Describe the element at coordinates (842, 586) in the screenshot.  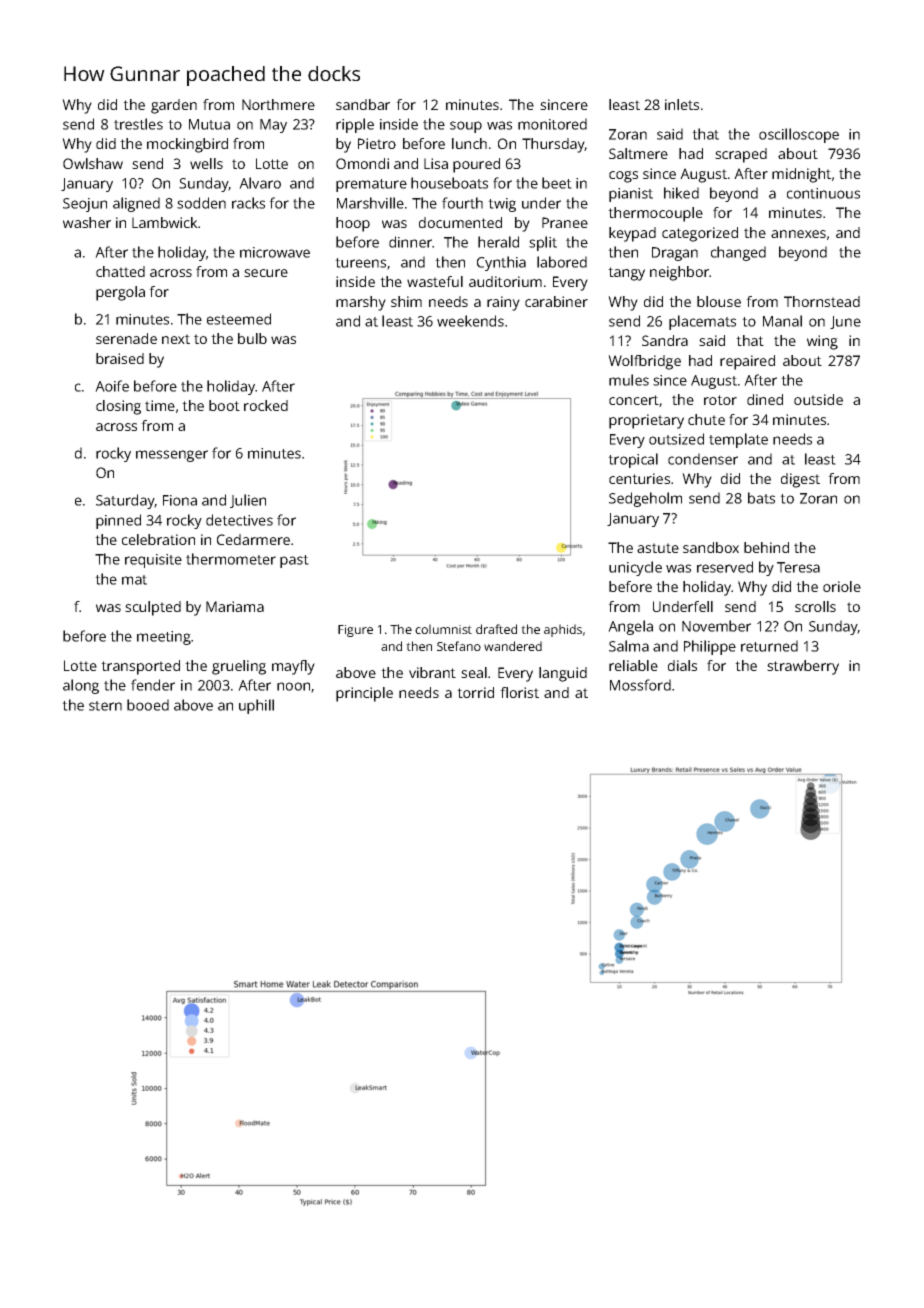
I see `oriole` at that location.
